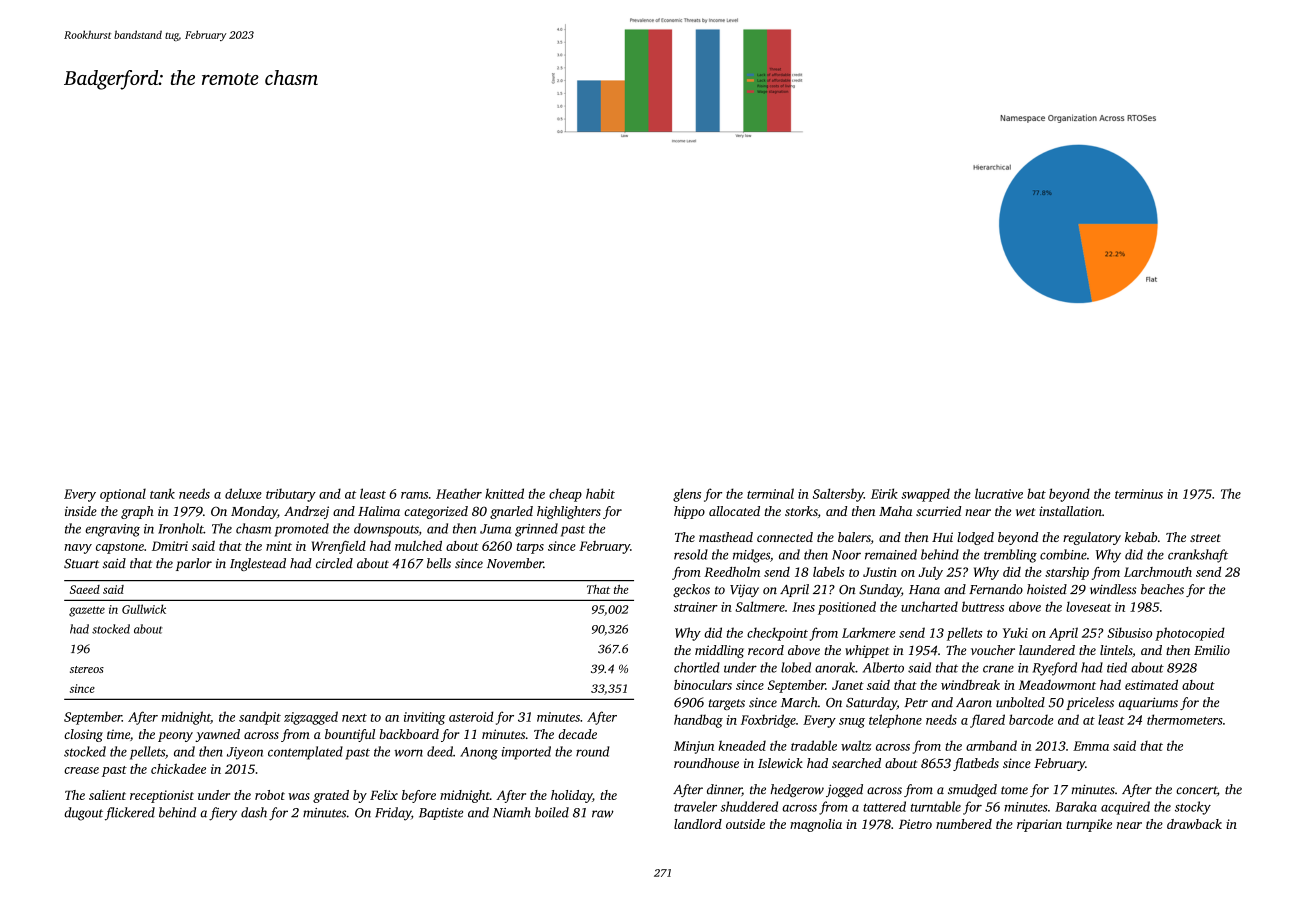 This page has height=924, width=1308. I want to click on tributary, so click(291, 495).
